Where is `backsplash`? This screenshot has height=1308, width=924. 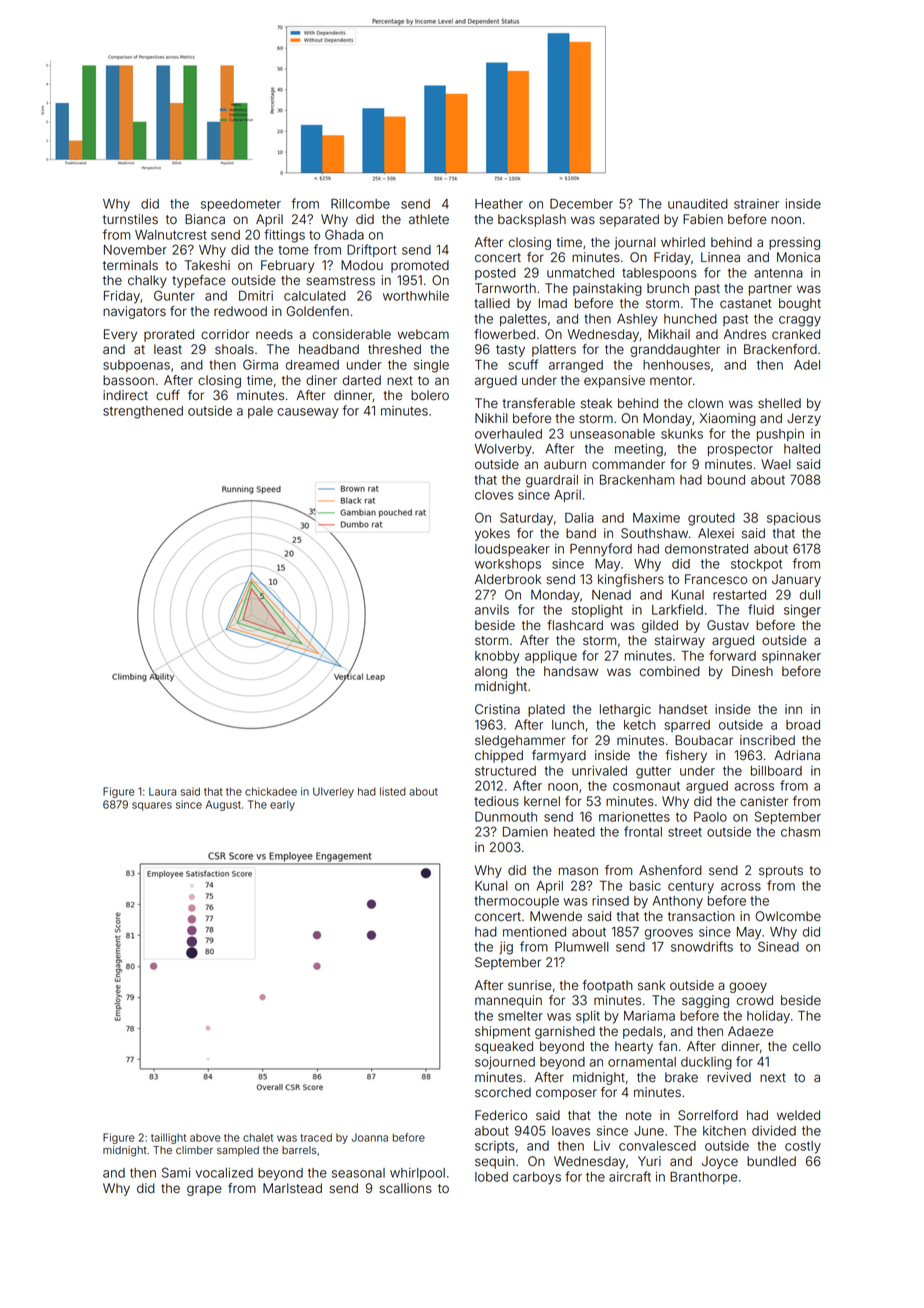 backsplash is located at coordinates (532, 220).
